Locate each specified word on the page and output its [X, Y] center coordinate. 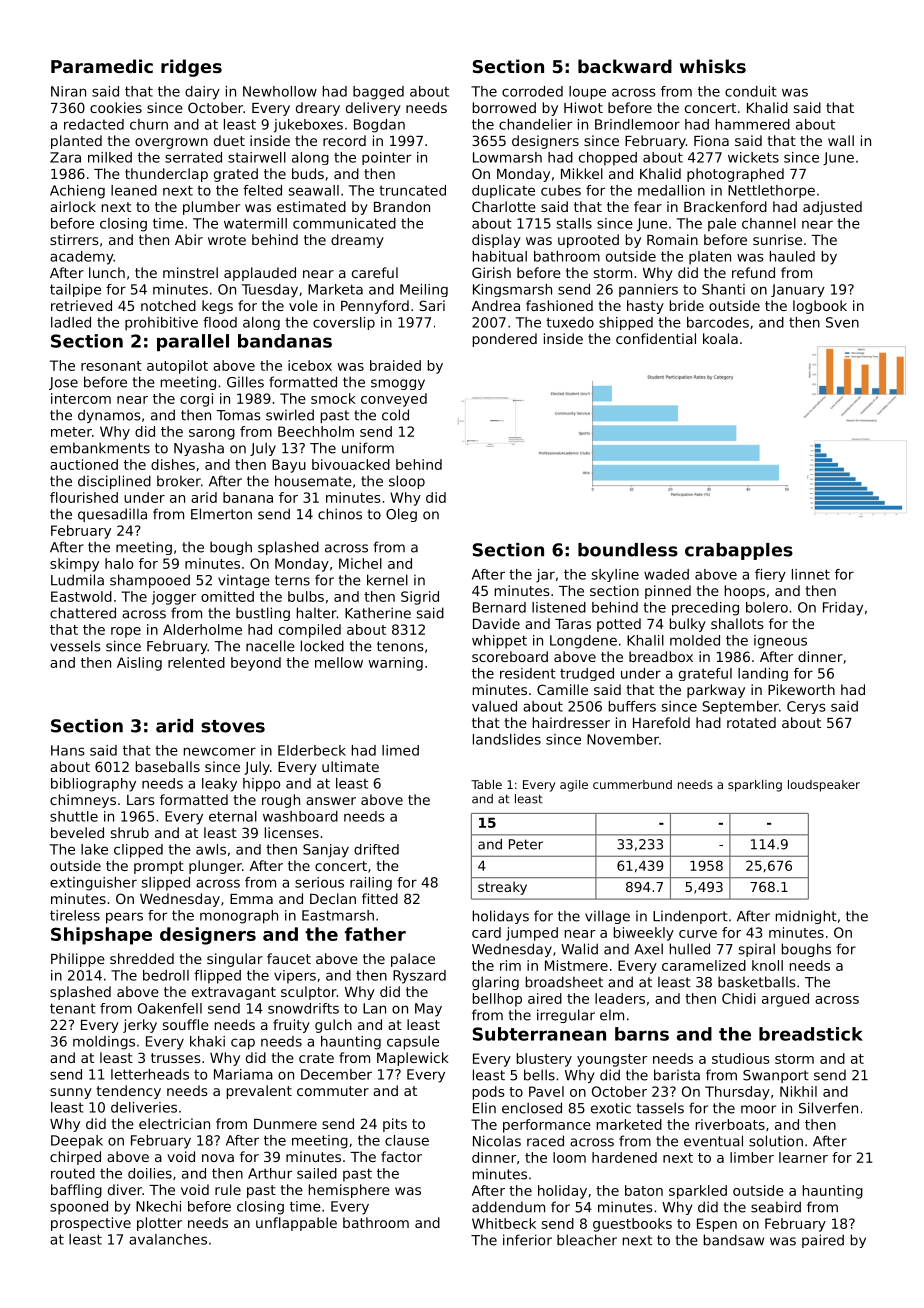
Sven [842, 322]
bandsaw [734, 1240]
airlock [73, 206]
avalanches [168, 1239]
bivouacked [351, 464]
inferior [527, 1240]
